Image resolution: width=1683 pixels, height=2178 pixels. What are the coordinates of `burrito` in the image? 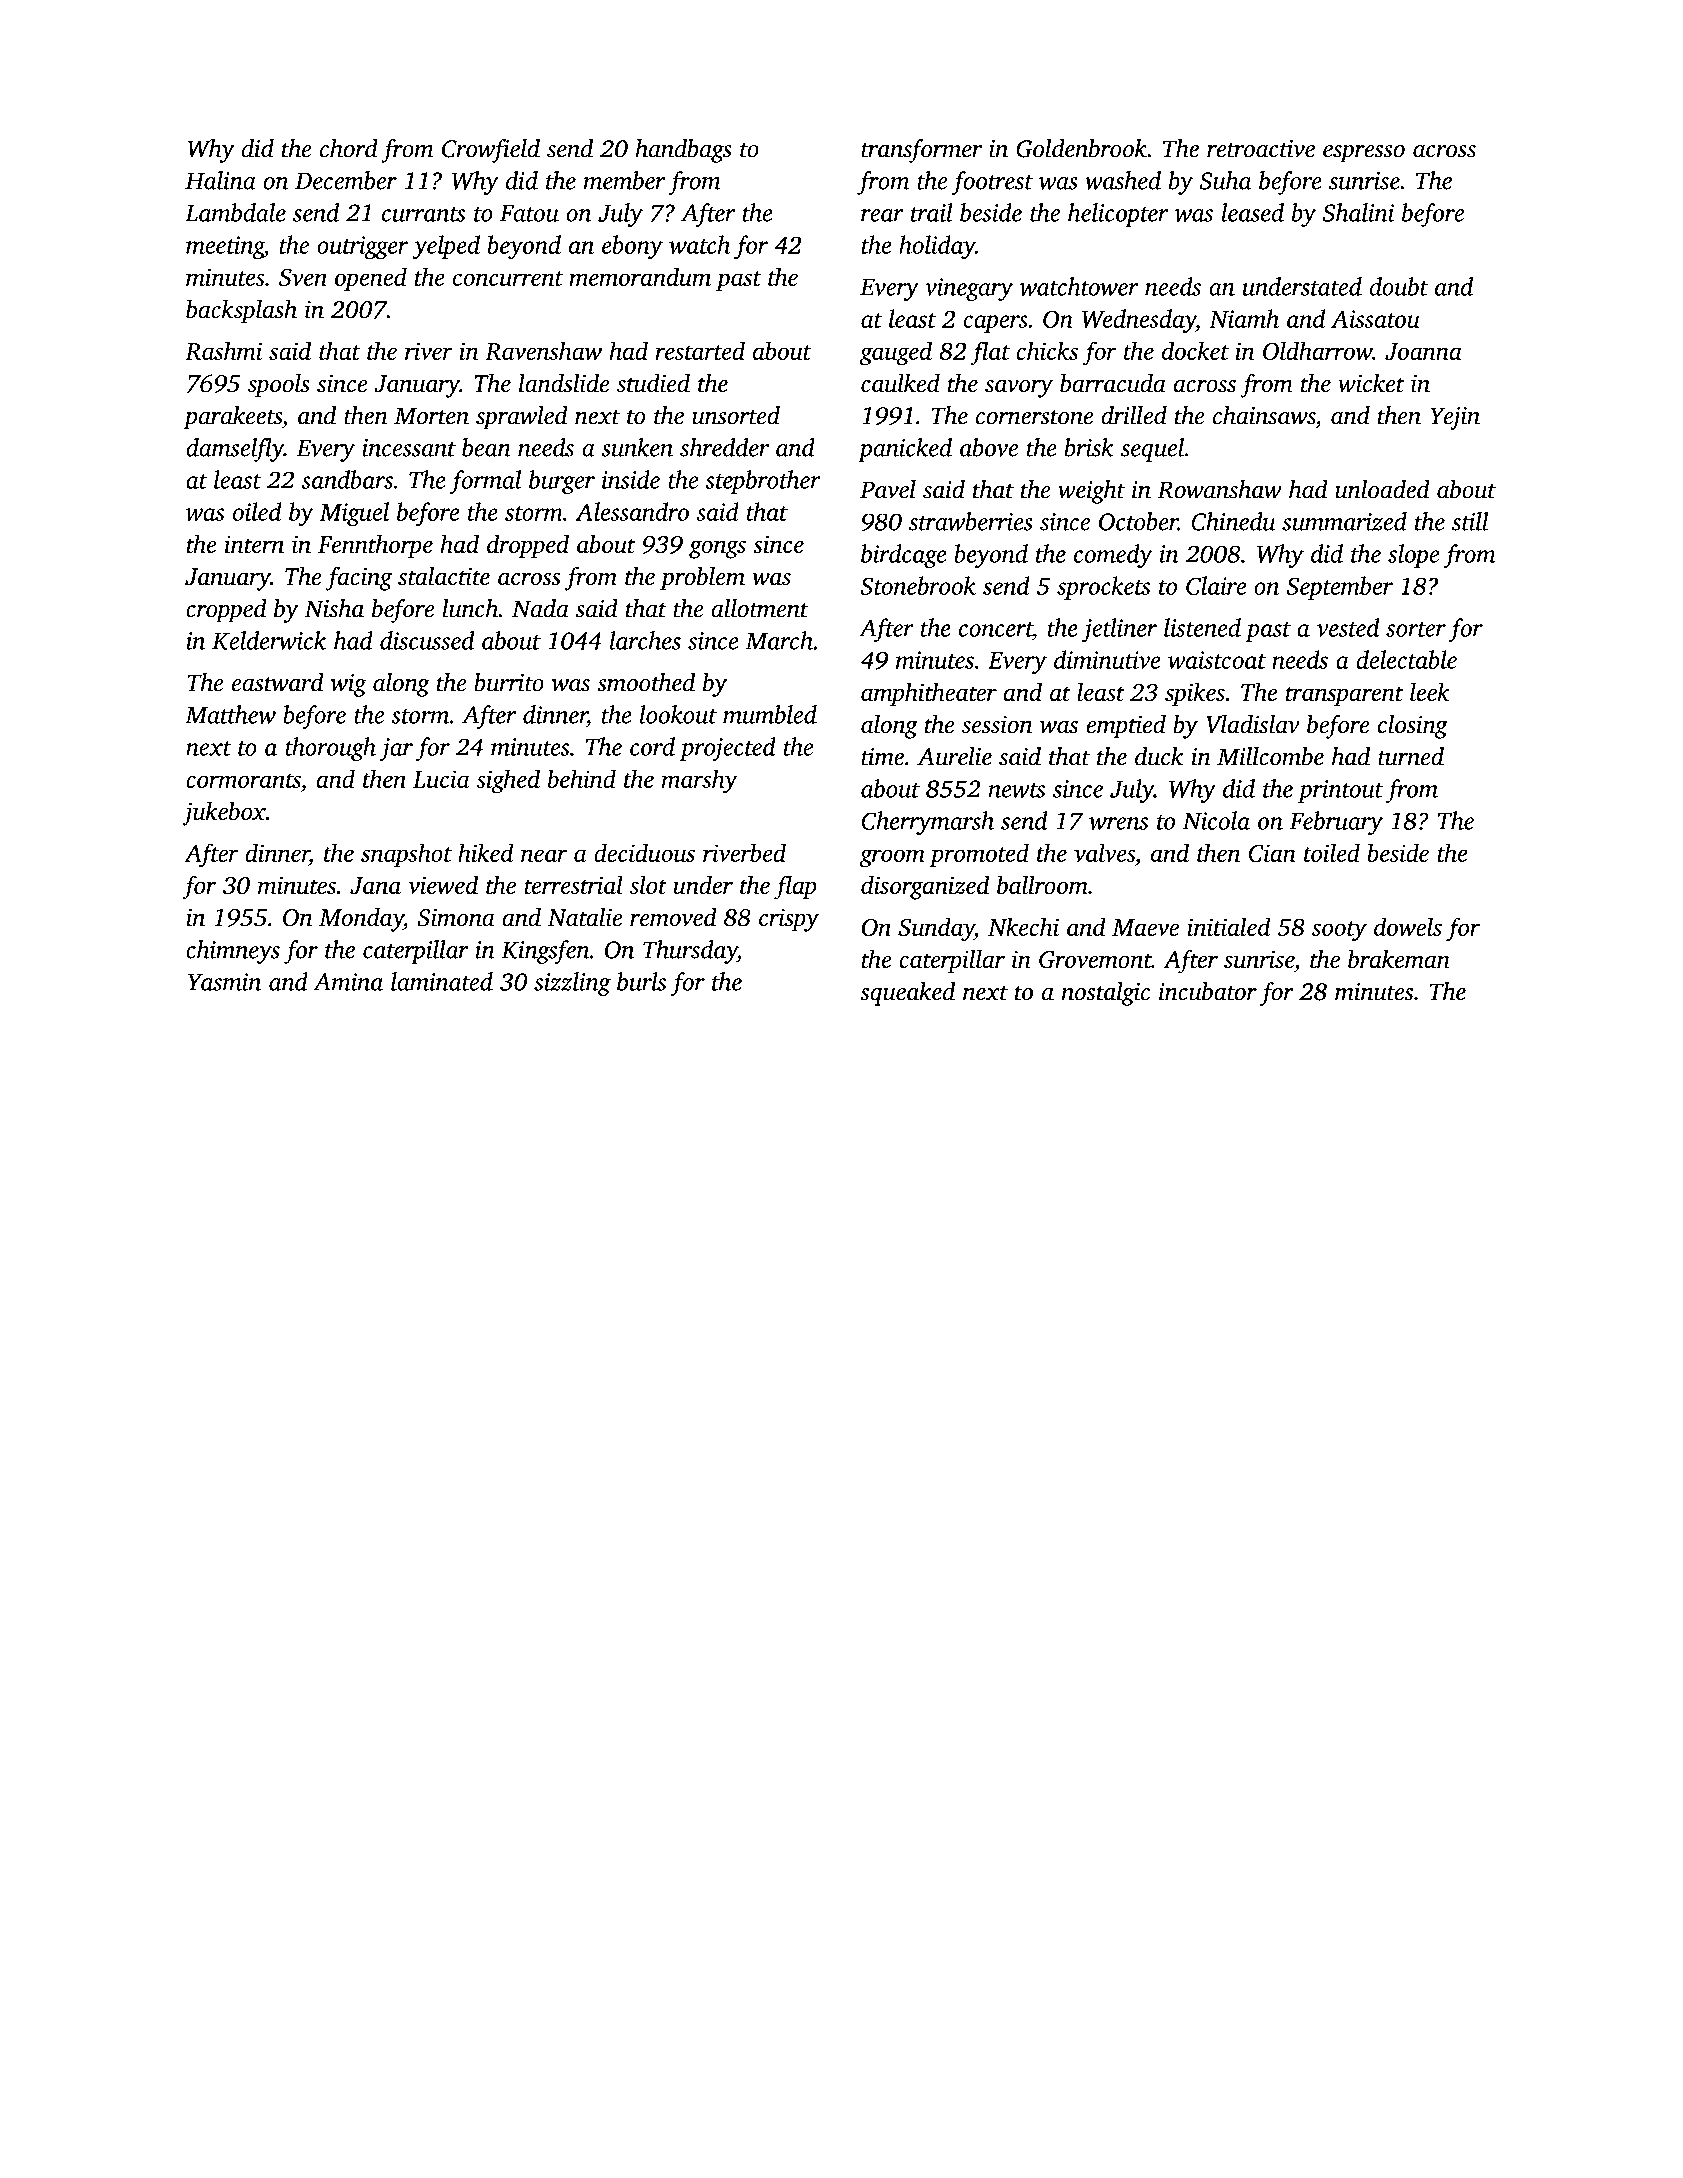 It's located at (509, 682).
